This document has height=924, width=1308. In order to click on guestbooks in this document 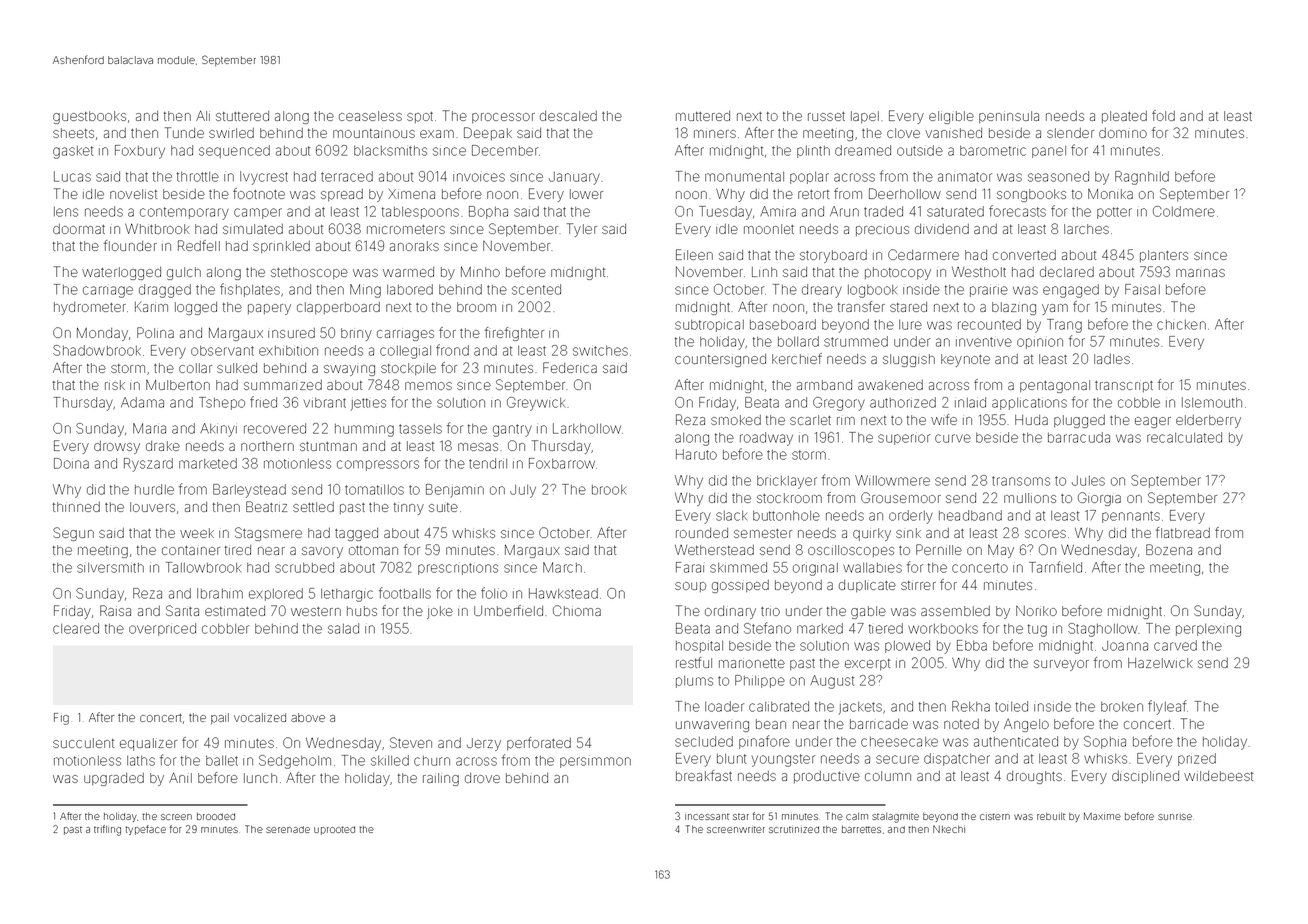, I will do `click(89, 117)`.
